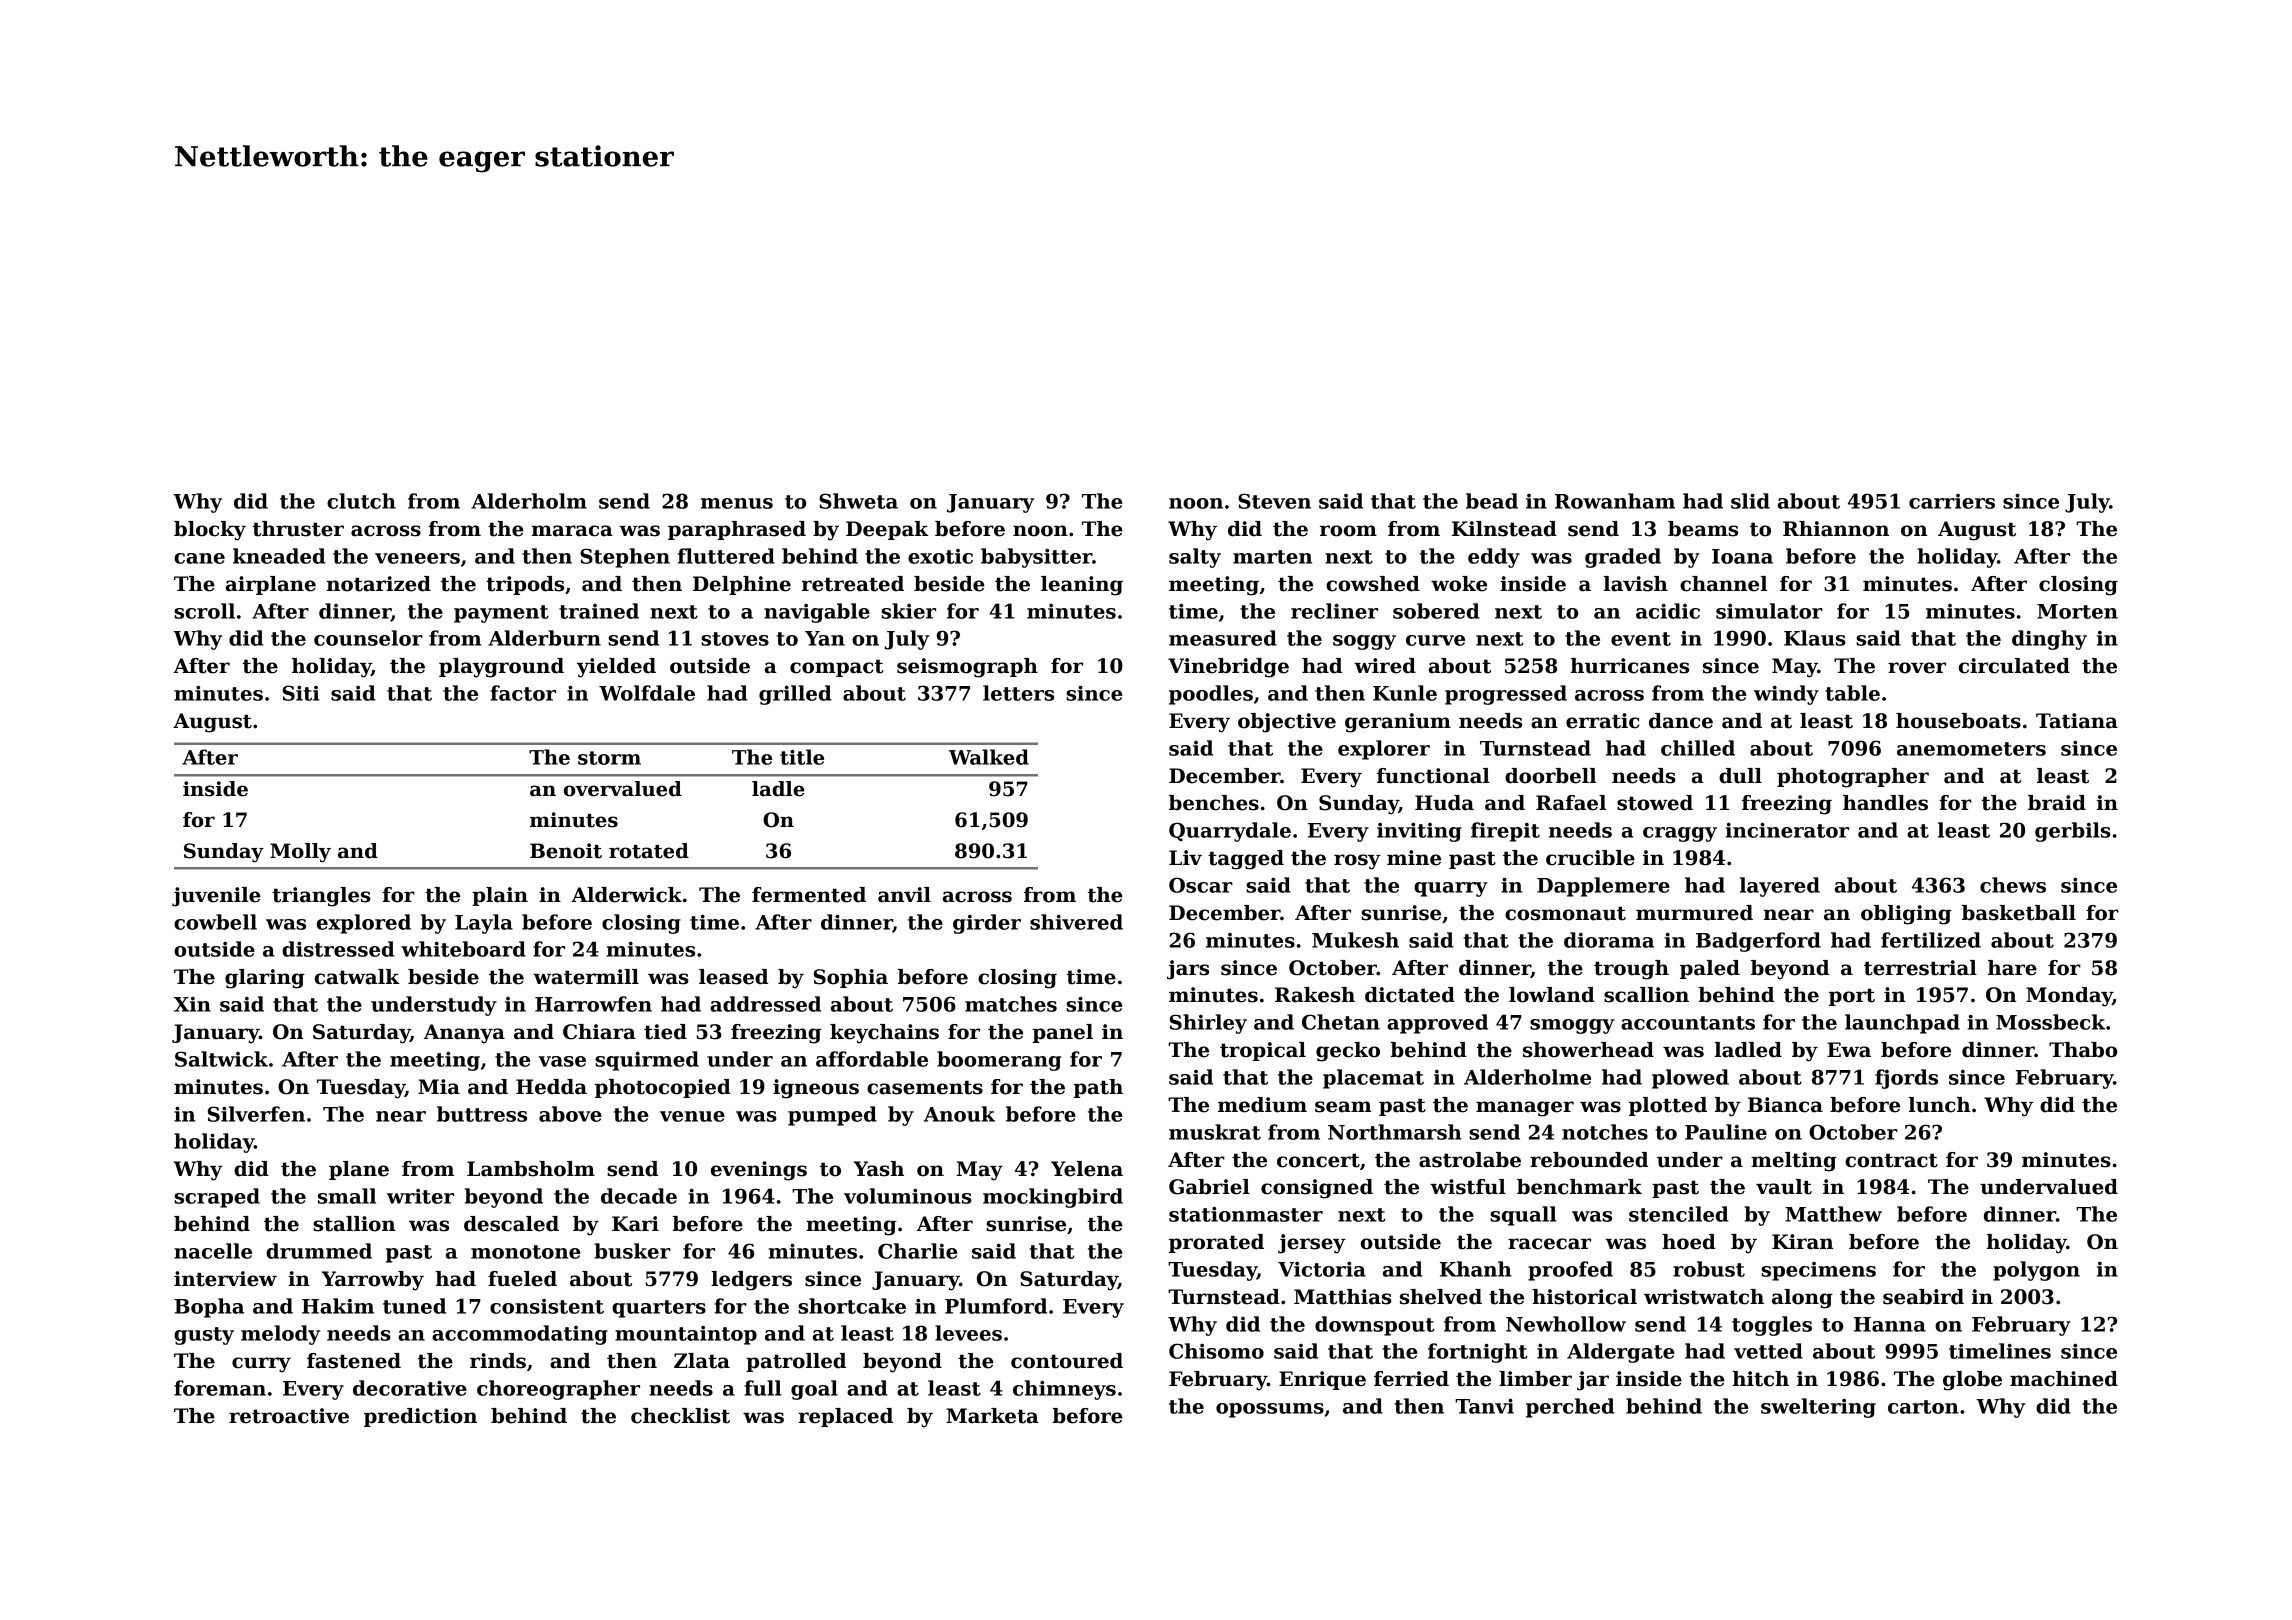  Describe the element at coordinates (511, 1224) in the document. I see `descaled` at that location.
